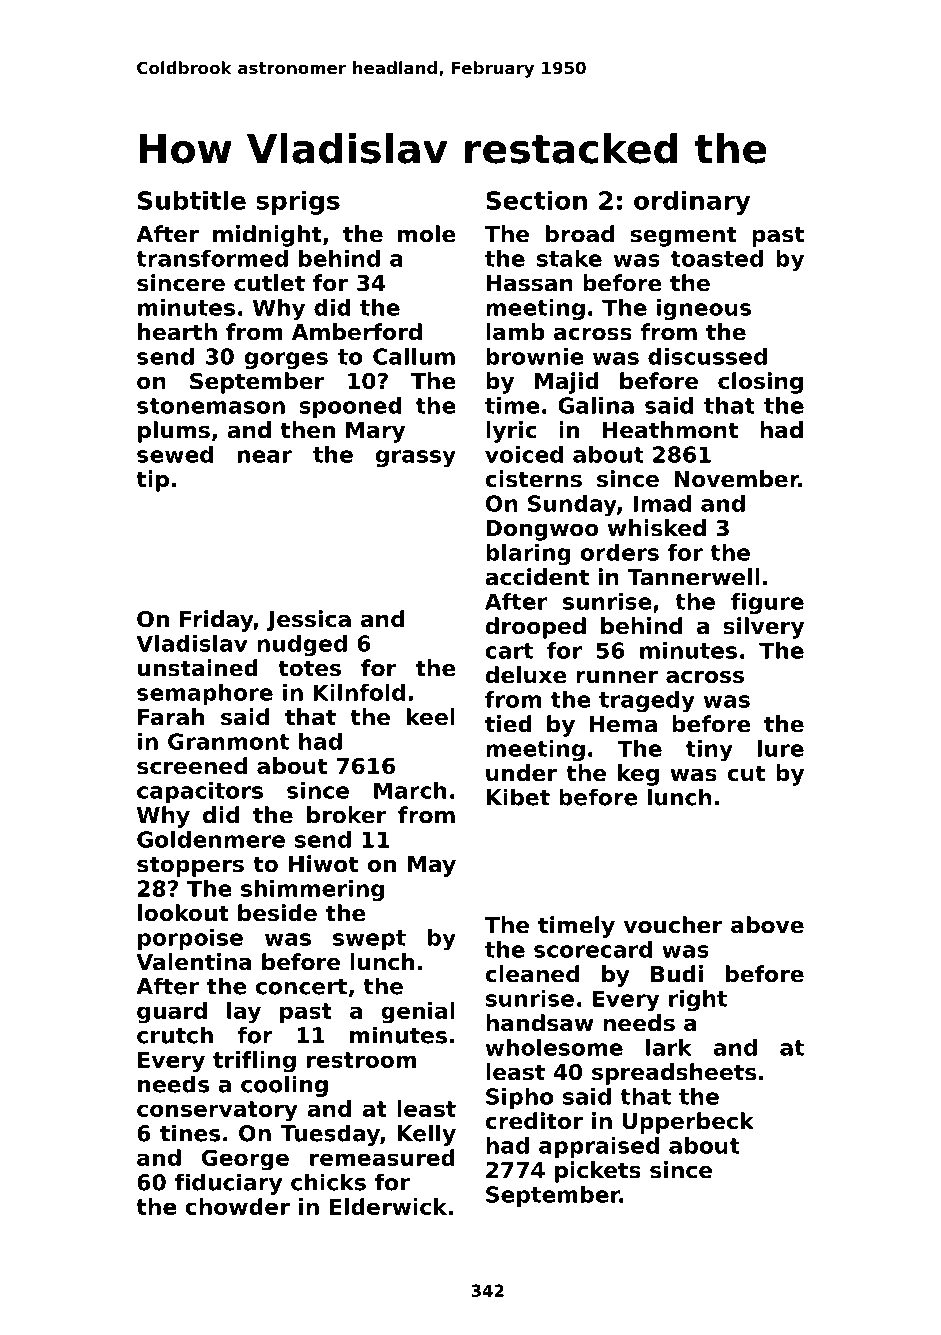 This document has height=1335, width=941. Describe the element at coordinates (518, 797) in the document. I see `Kibet` at that location.
